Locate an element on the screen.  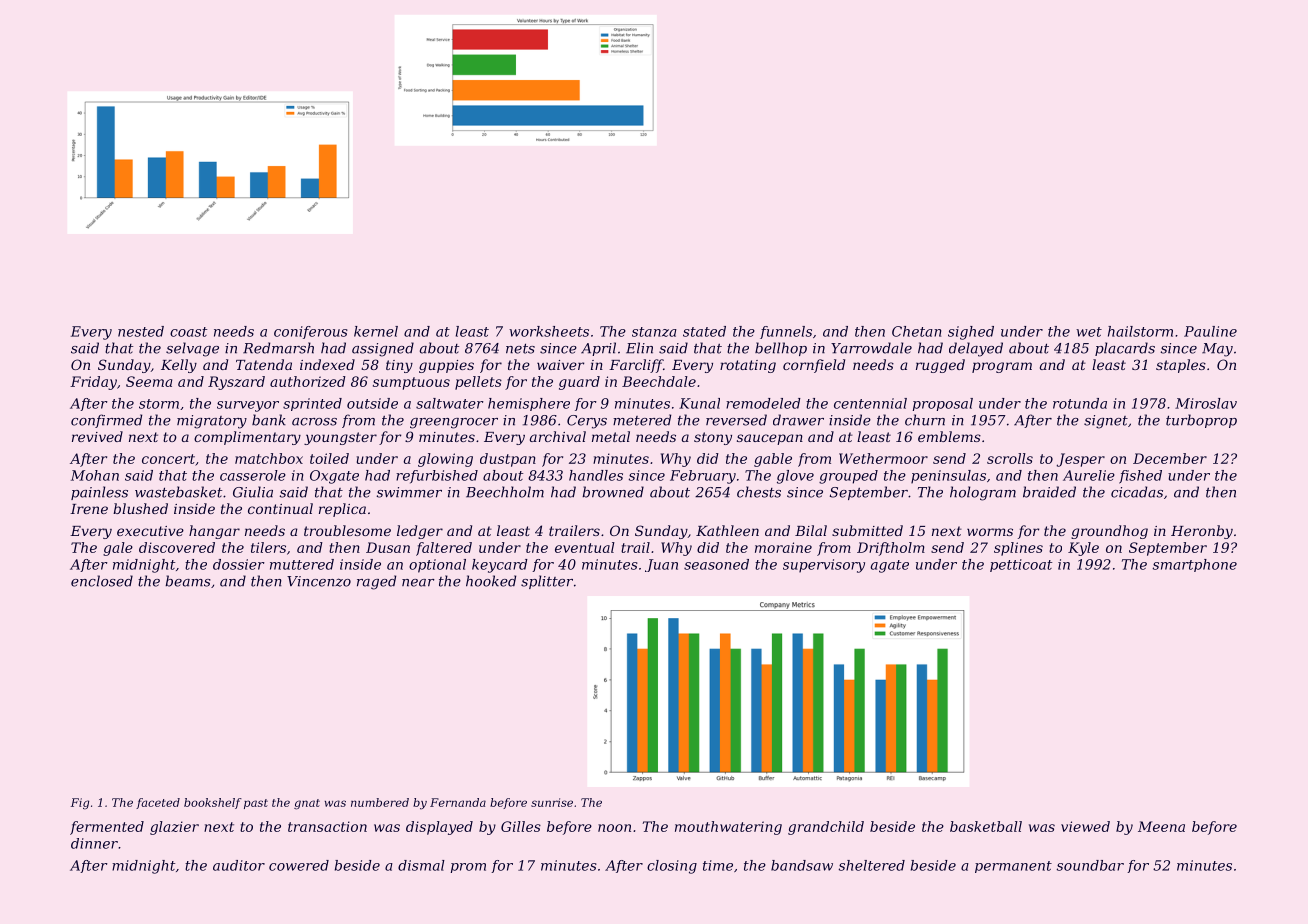
concert is located at coordinates (168, 459).
